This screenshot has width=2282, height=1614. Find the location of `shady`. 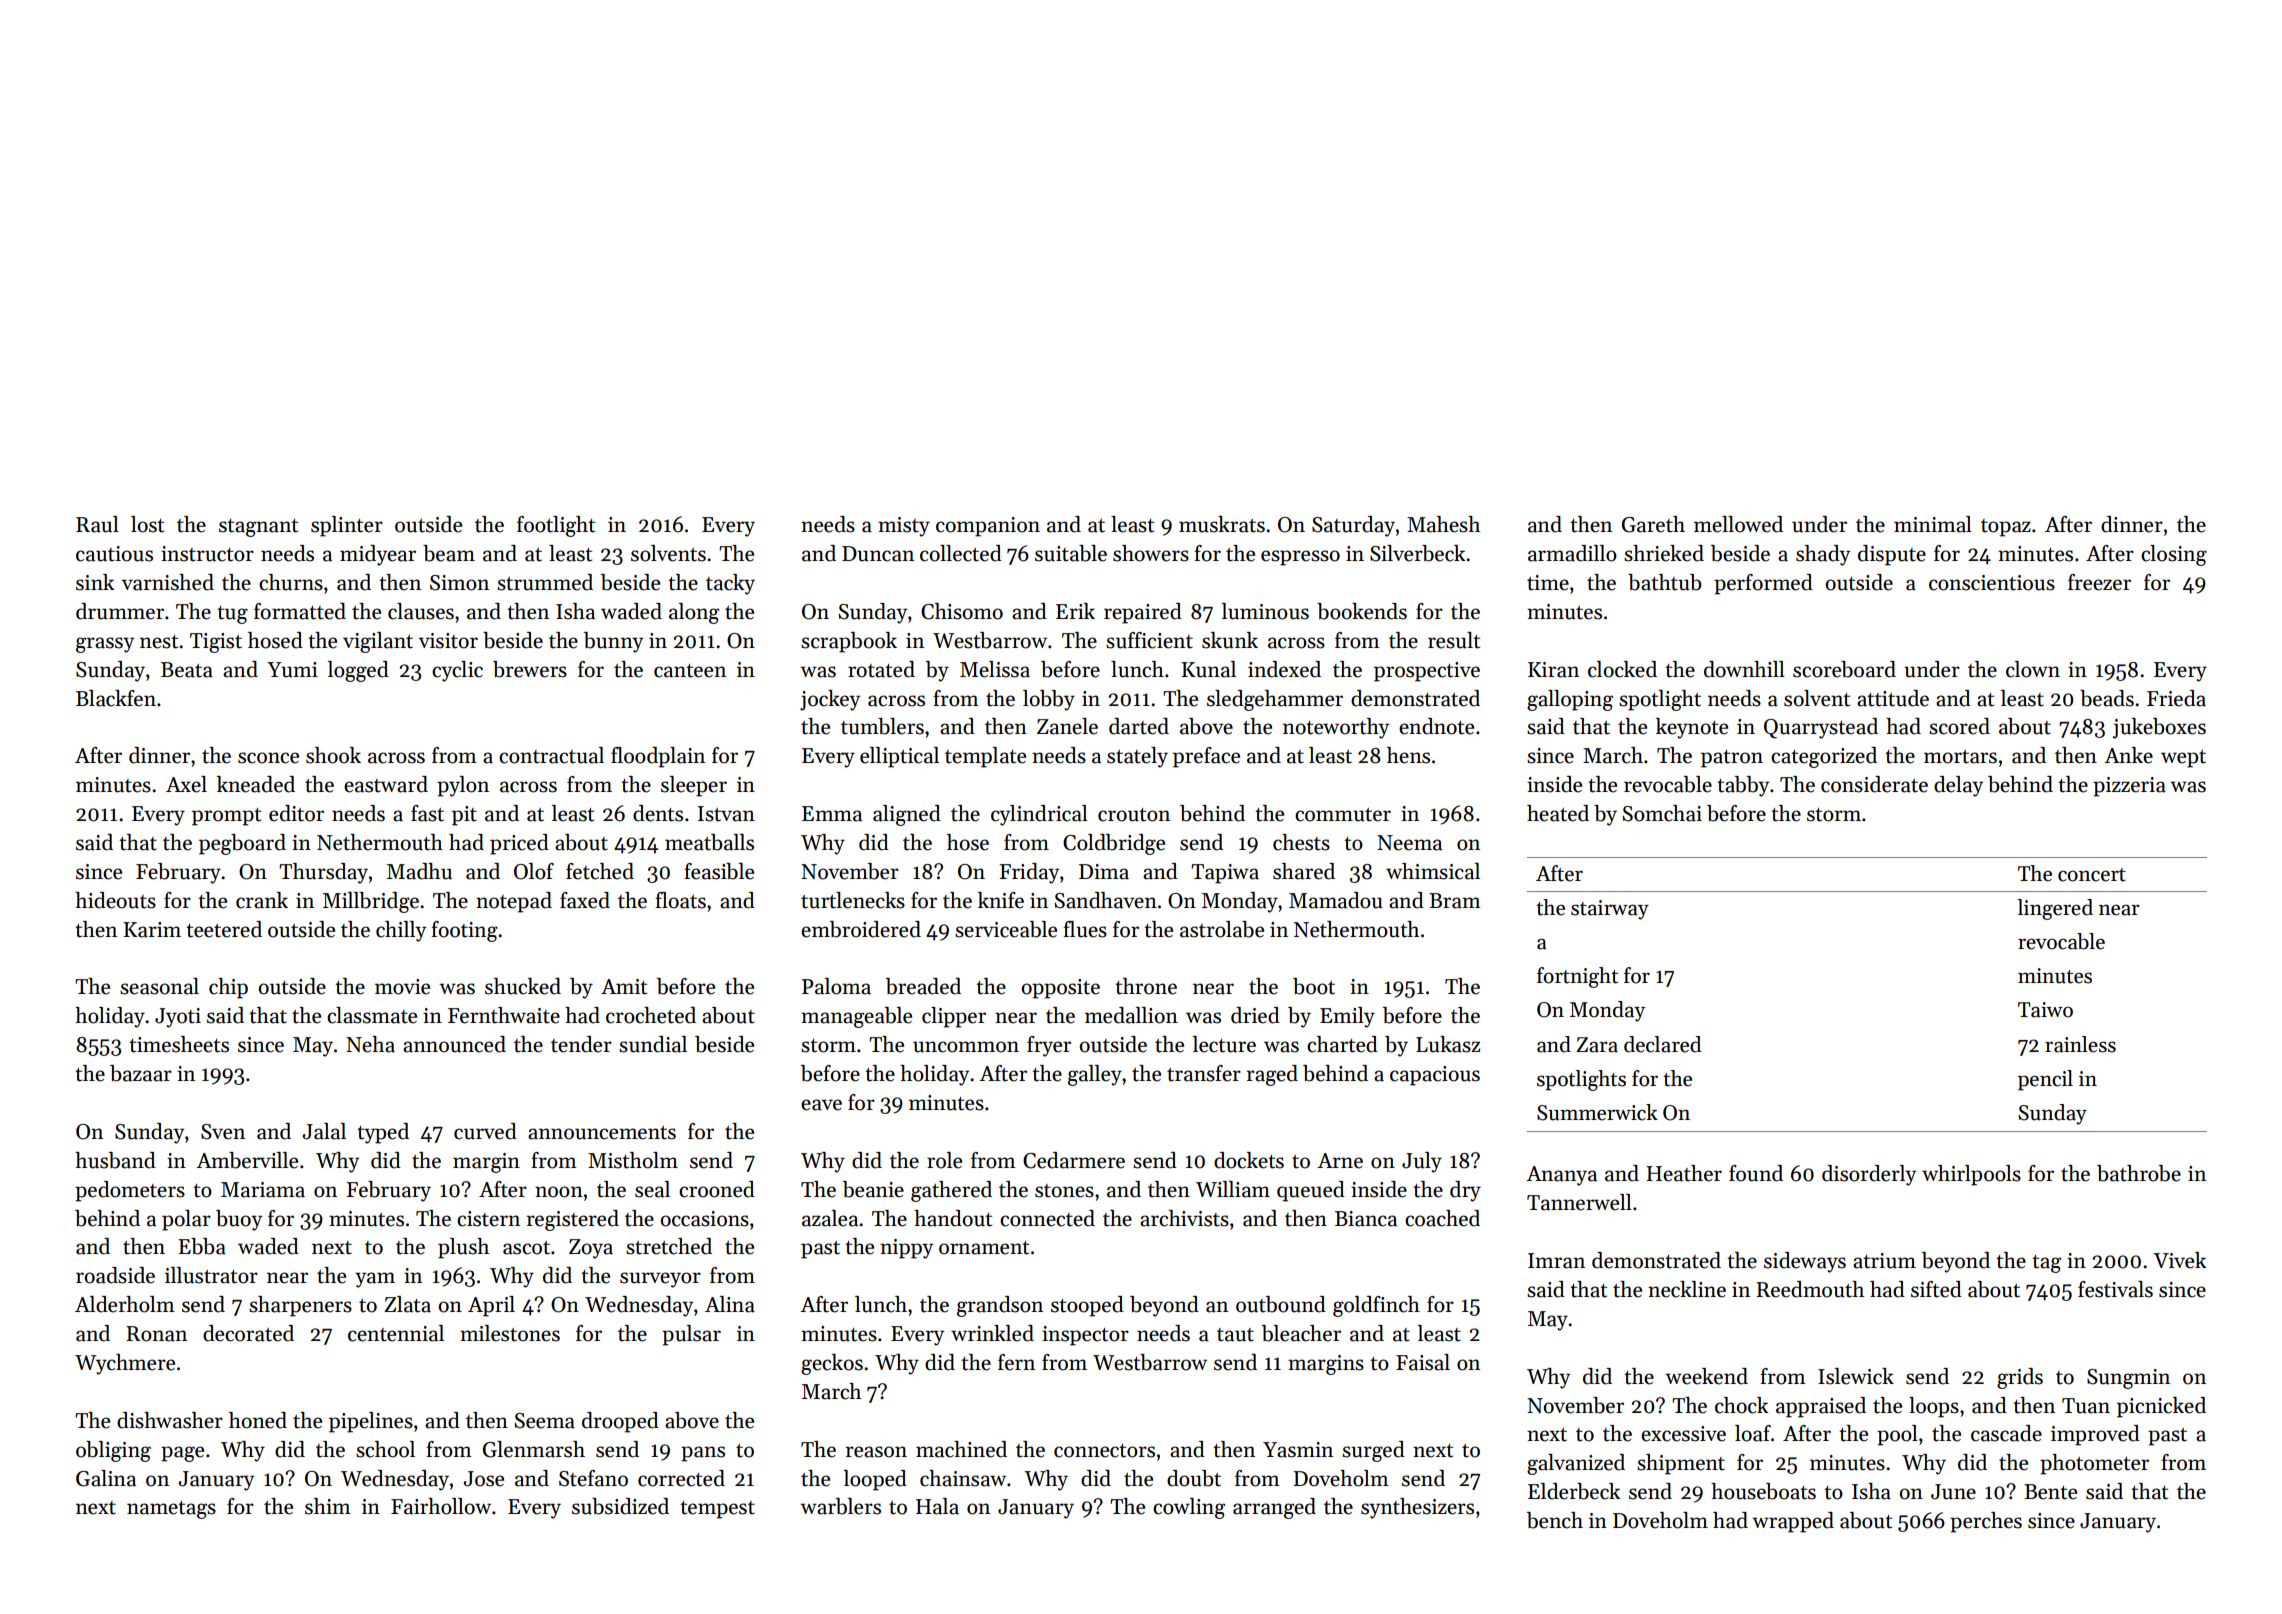

shady is located at coordinates (1823, 555).
